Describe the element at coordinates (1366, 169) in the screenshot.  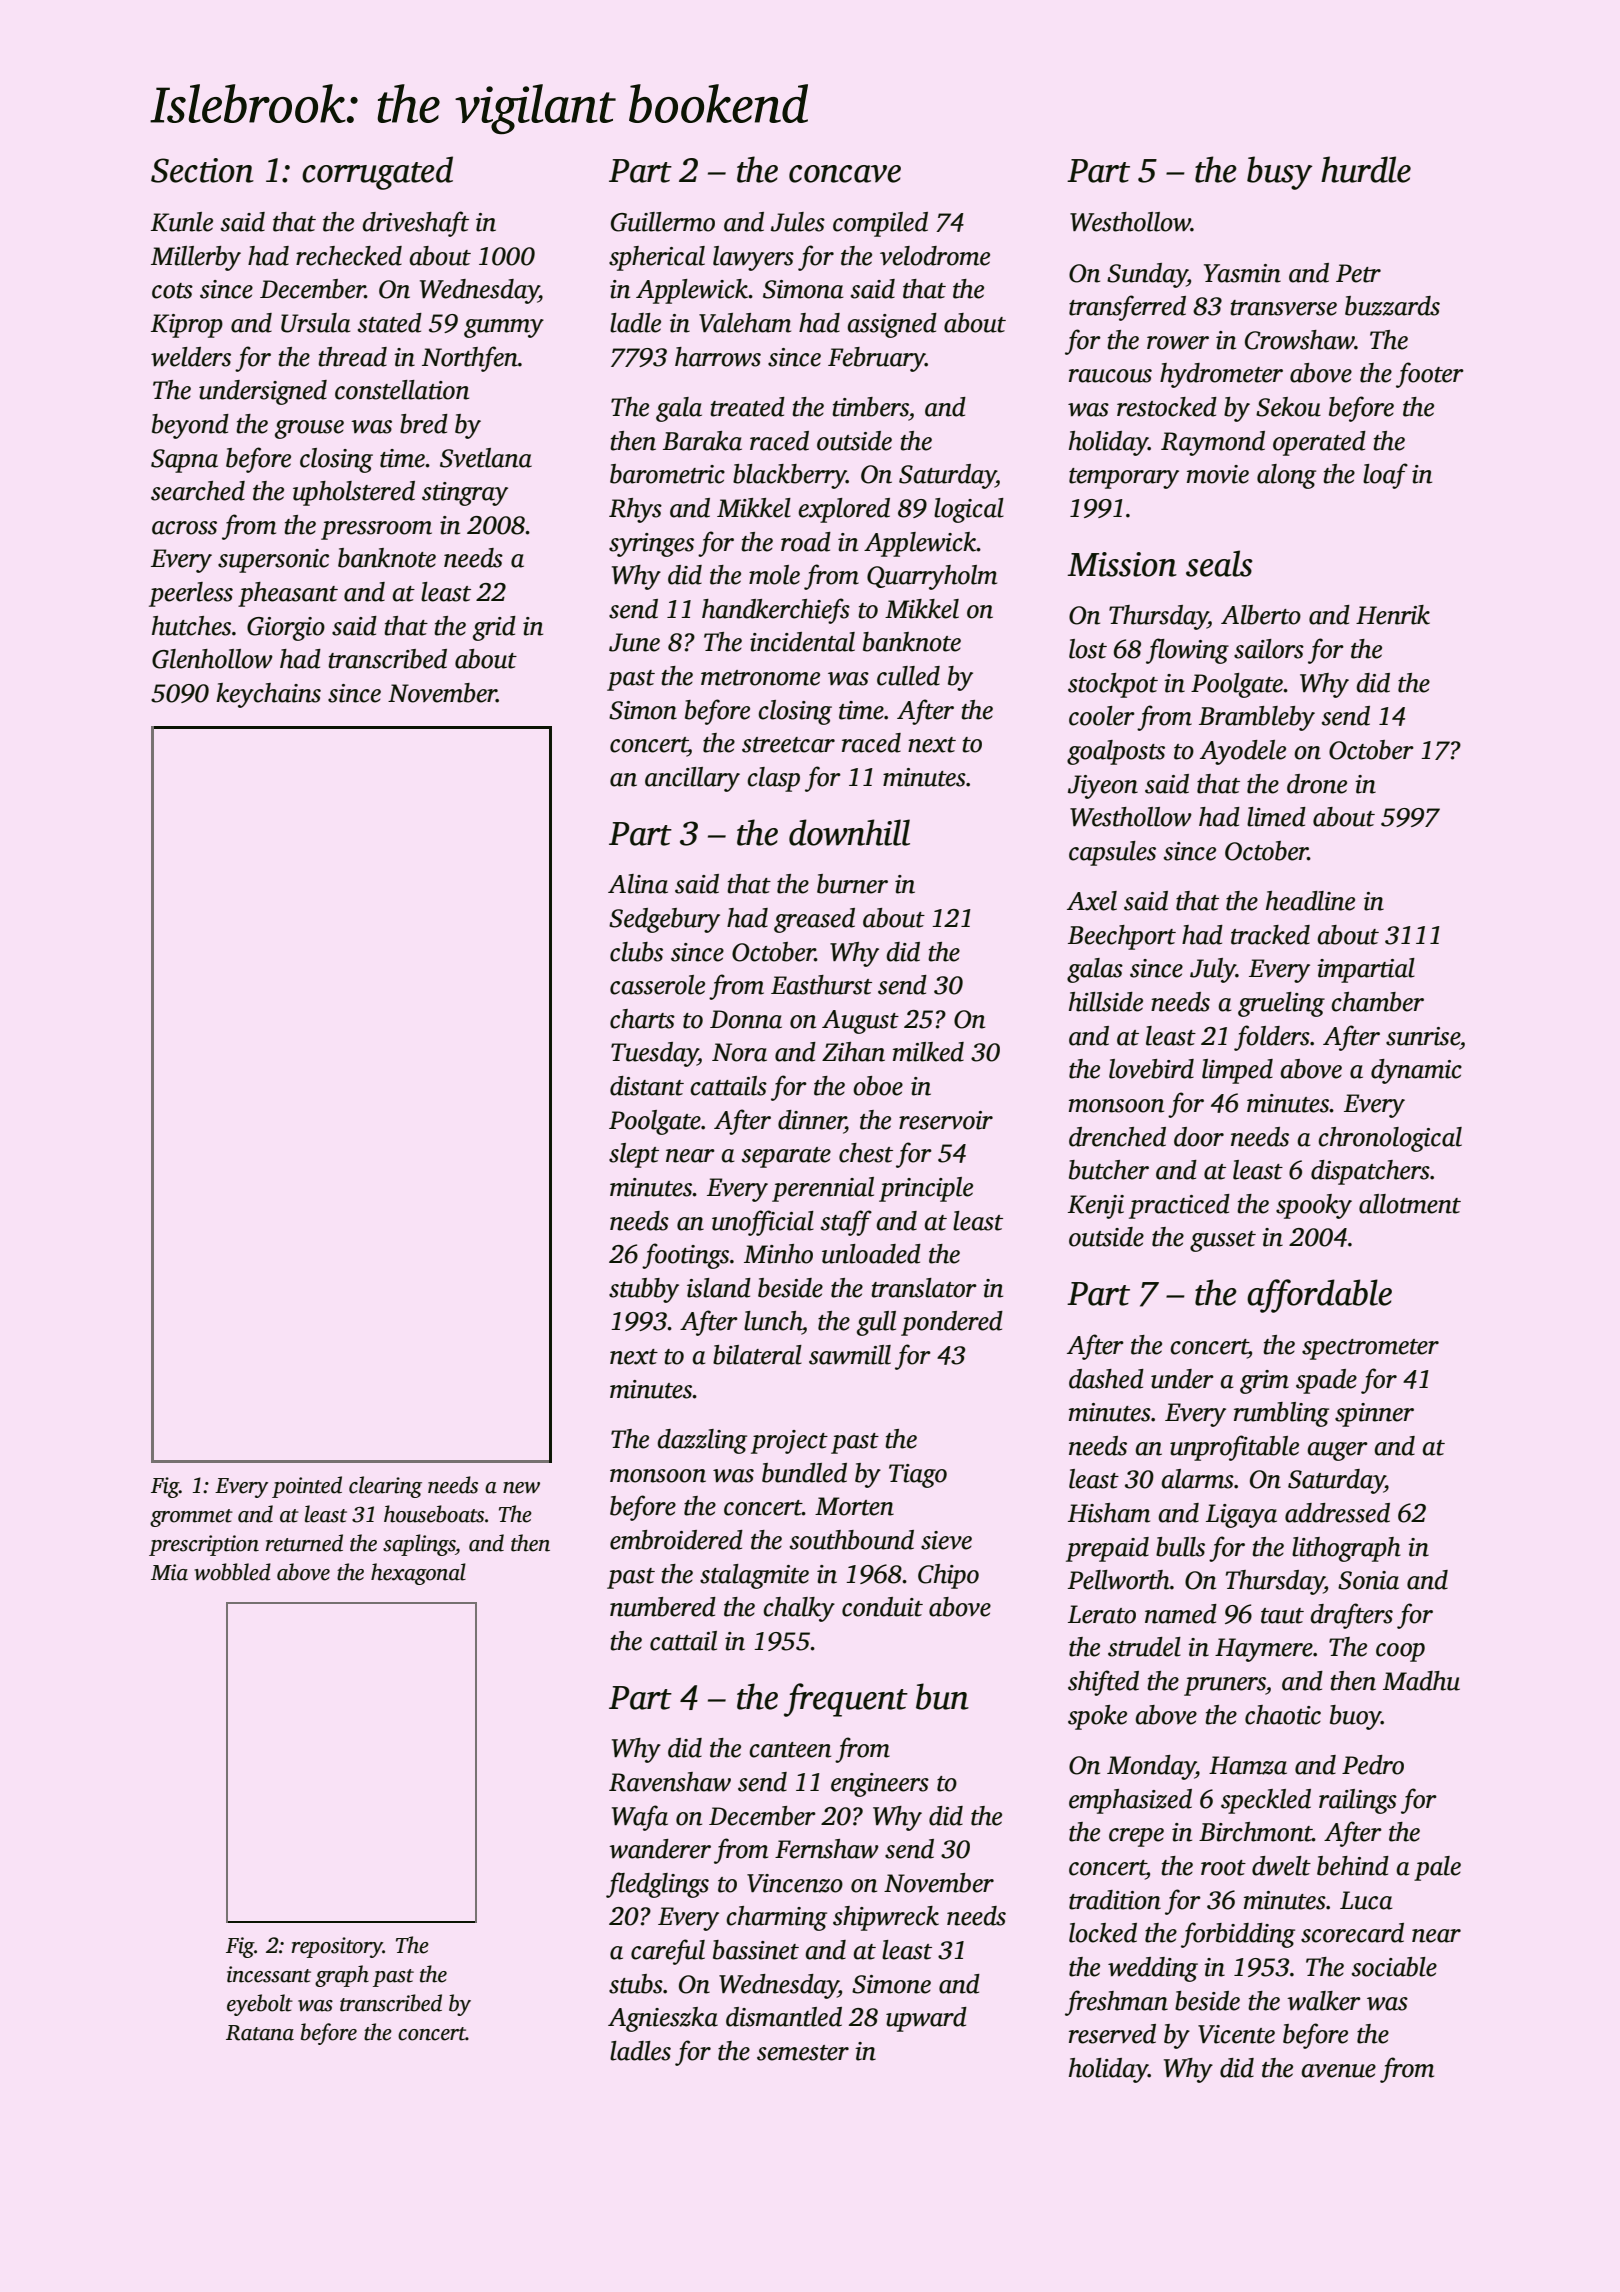
I see `hurdle` at that location.
